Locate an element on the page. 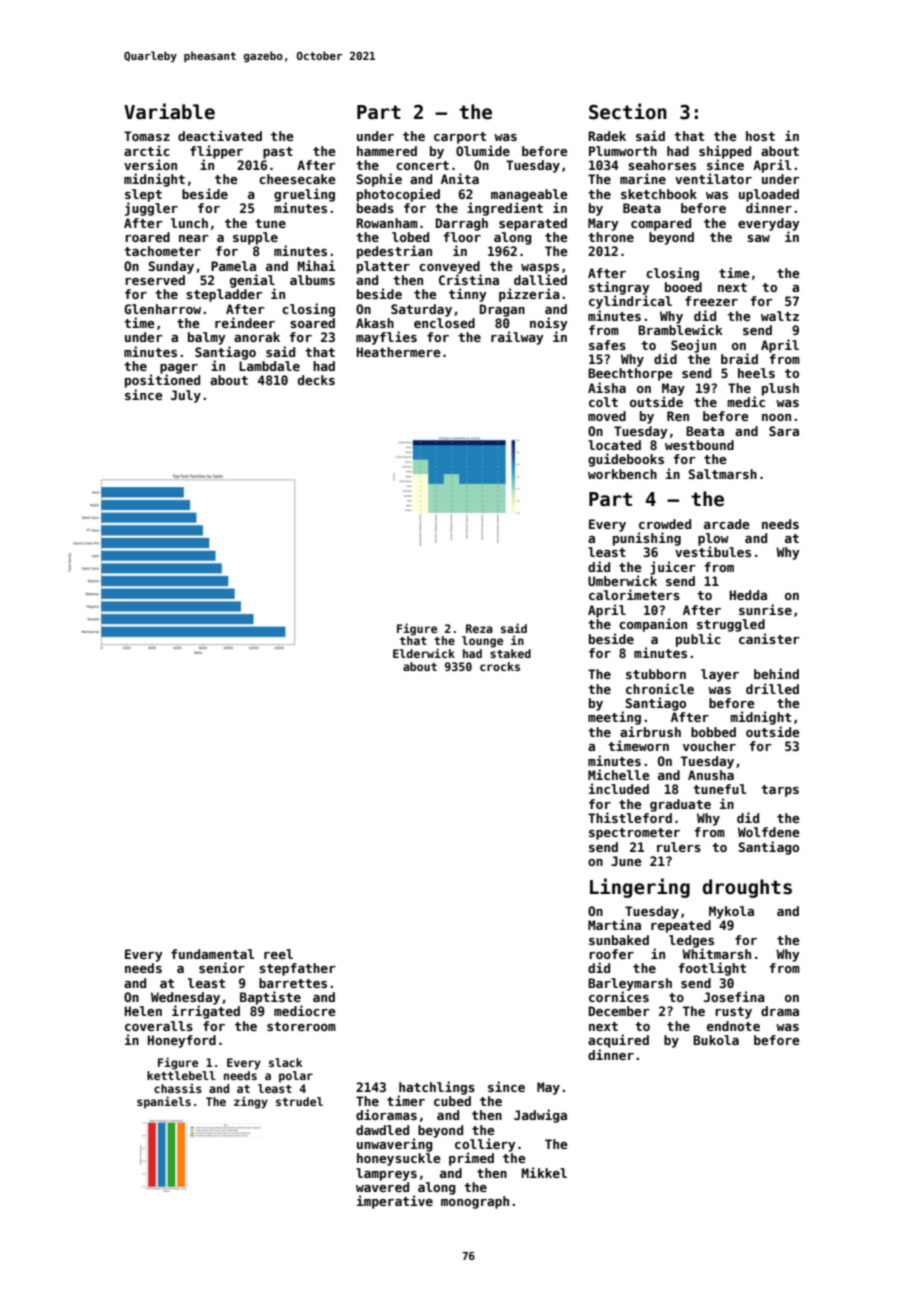 The width and height of the document is (924, 1308). Section is located at coordinates (628, 111).
